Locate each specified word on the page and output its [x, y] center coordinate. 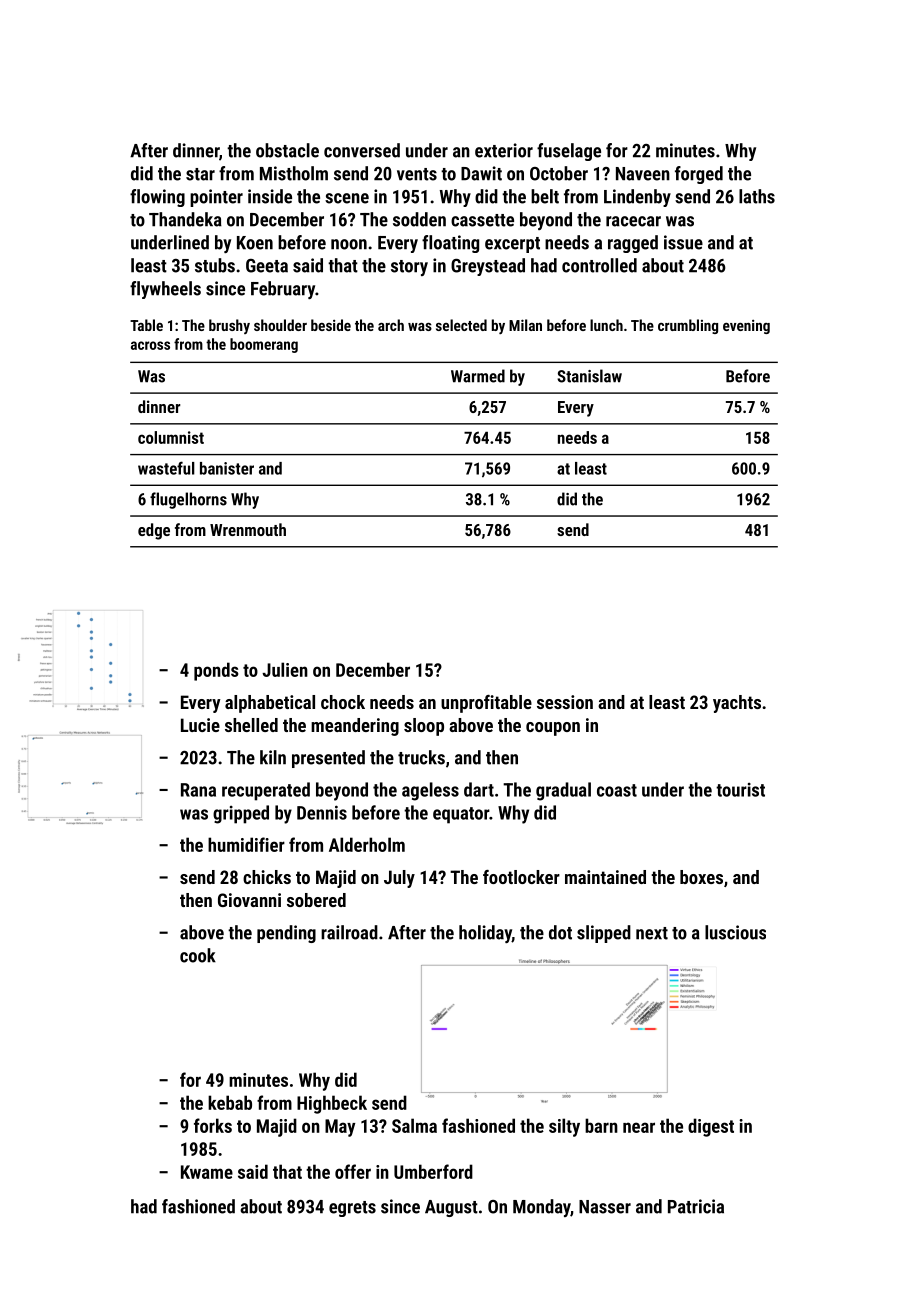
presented [328, 759]
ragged [633, 244]
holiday [485, 934]
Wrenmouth [248, 529]
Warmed [478, 376]
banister [227, 468]
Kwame [207, 1172]
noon [349, 244]
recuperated [266, 791]
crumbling [688, 326]
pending [286, 934]
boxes [701, 877]
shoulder [280, 325]
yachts [737, 704]
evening [746, 327]
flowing [157, 198]
